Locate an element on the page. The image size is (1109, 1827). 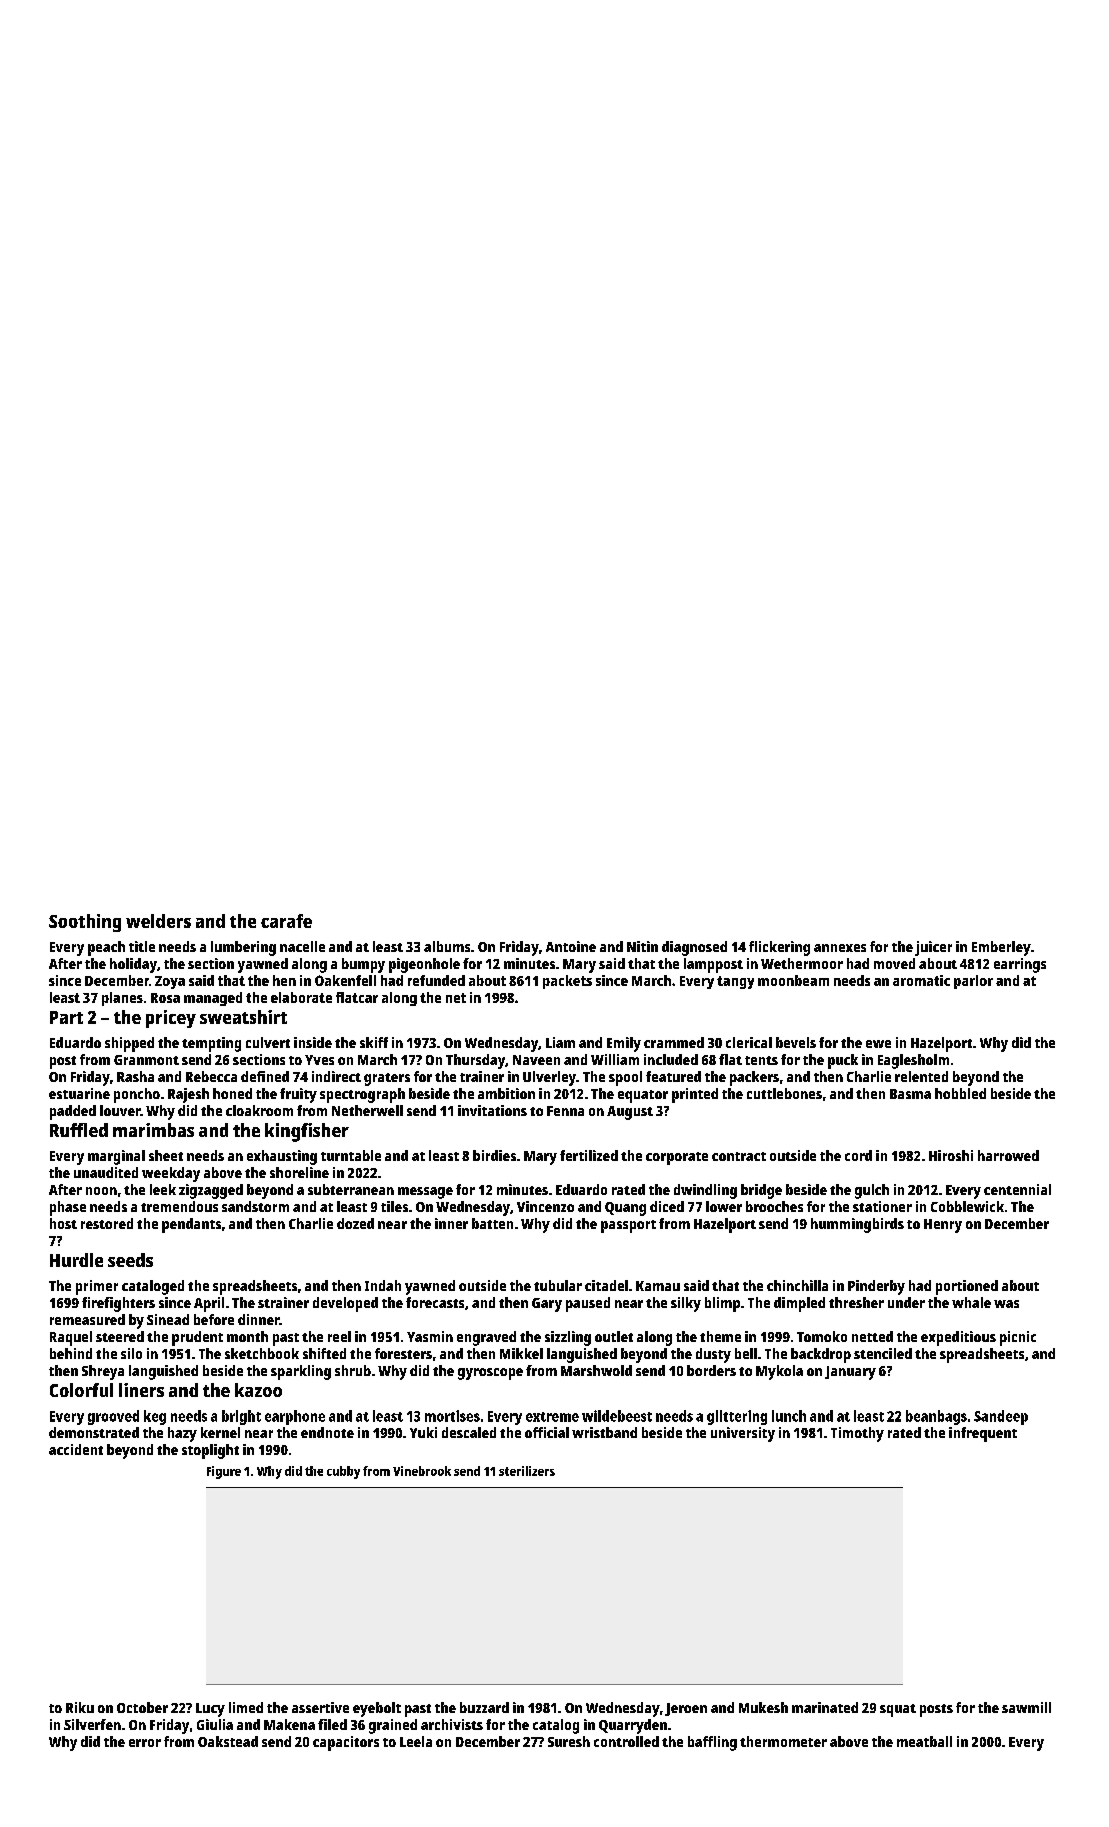
sterilizers is located at coordinates (527, 1471).
